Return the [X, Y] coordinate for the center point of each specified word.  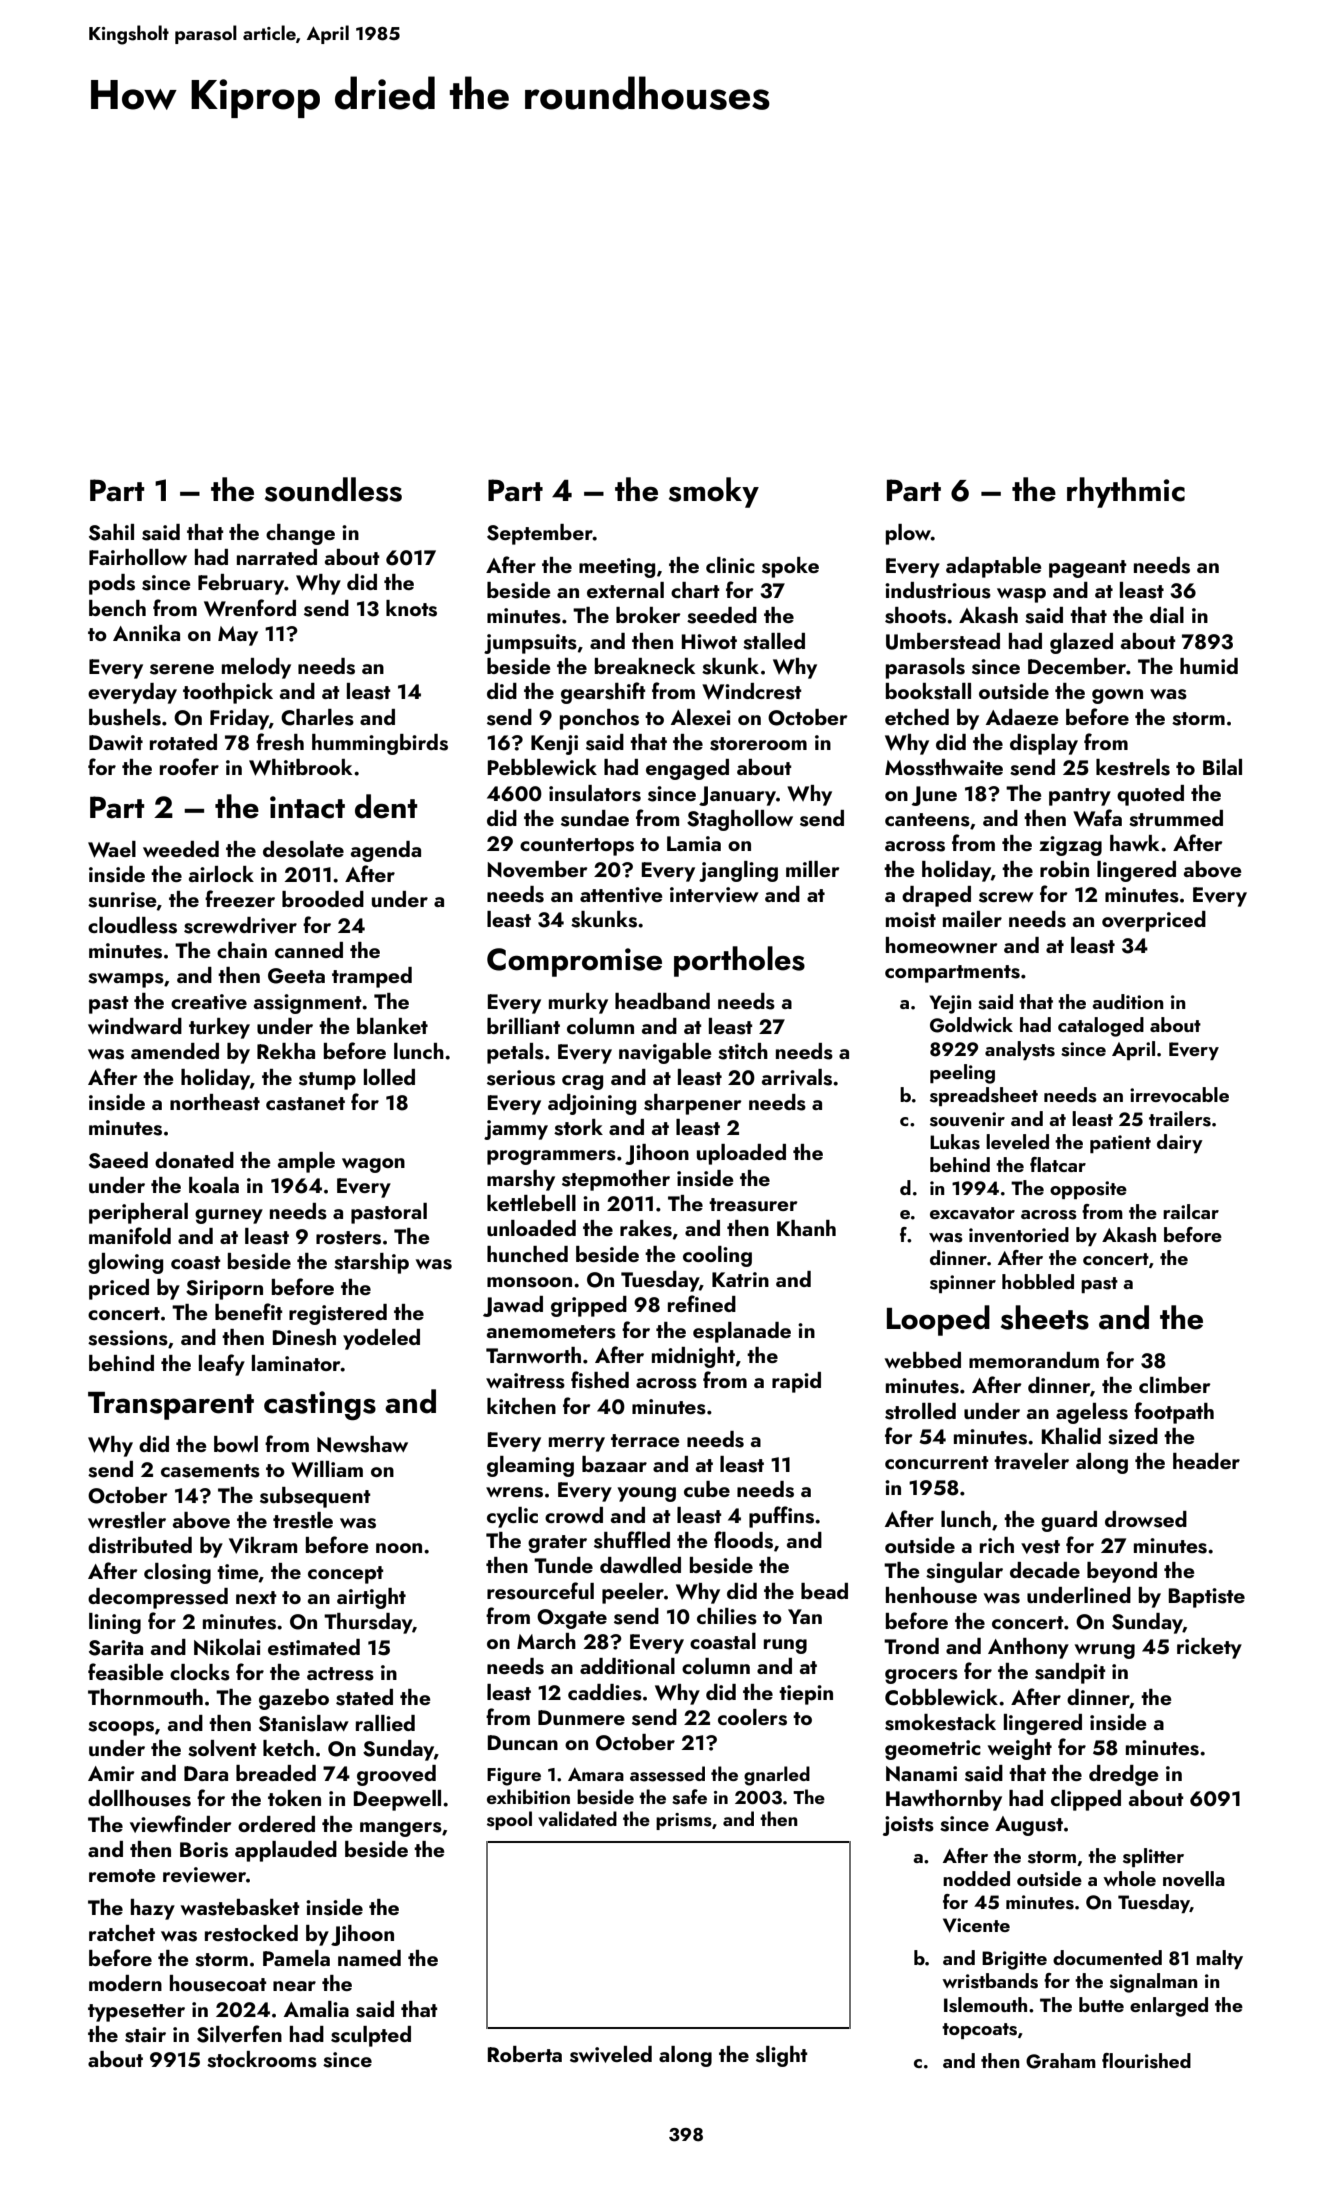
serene [182, 669]
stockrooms [262, 2059]
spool [509, 1820]
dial [1167, 615]
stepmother [616, 1180]
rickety [1209, 1648]
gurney [229, 1216]
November [538, 869]
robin [1064, 869]
